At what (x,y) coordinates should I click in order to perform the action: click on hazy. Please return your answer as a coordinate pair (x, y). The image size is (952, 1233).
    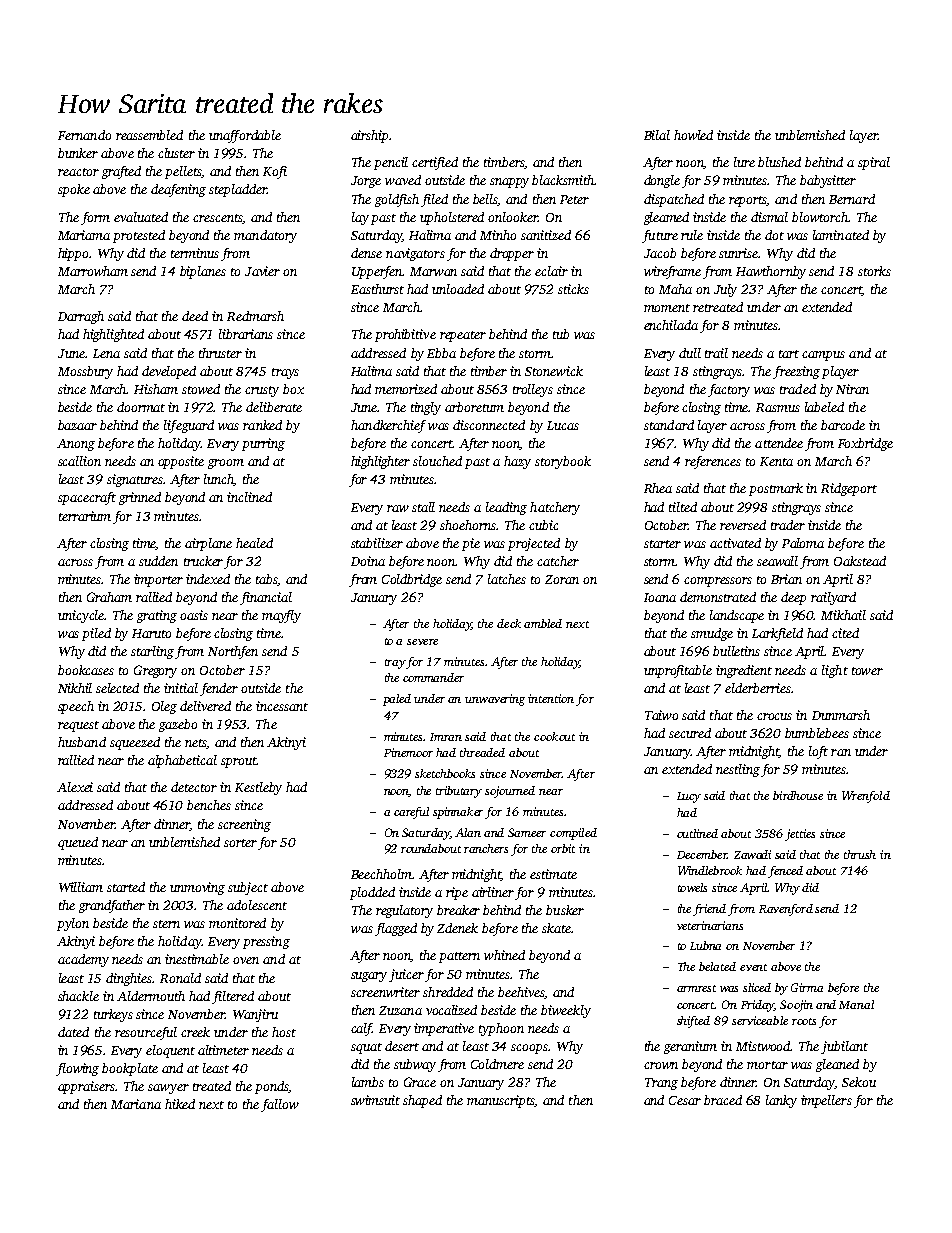
    Looking at the image, I should click on (517, 462).
